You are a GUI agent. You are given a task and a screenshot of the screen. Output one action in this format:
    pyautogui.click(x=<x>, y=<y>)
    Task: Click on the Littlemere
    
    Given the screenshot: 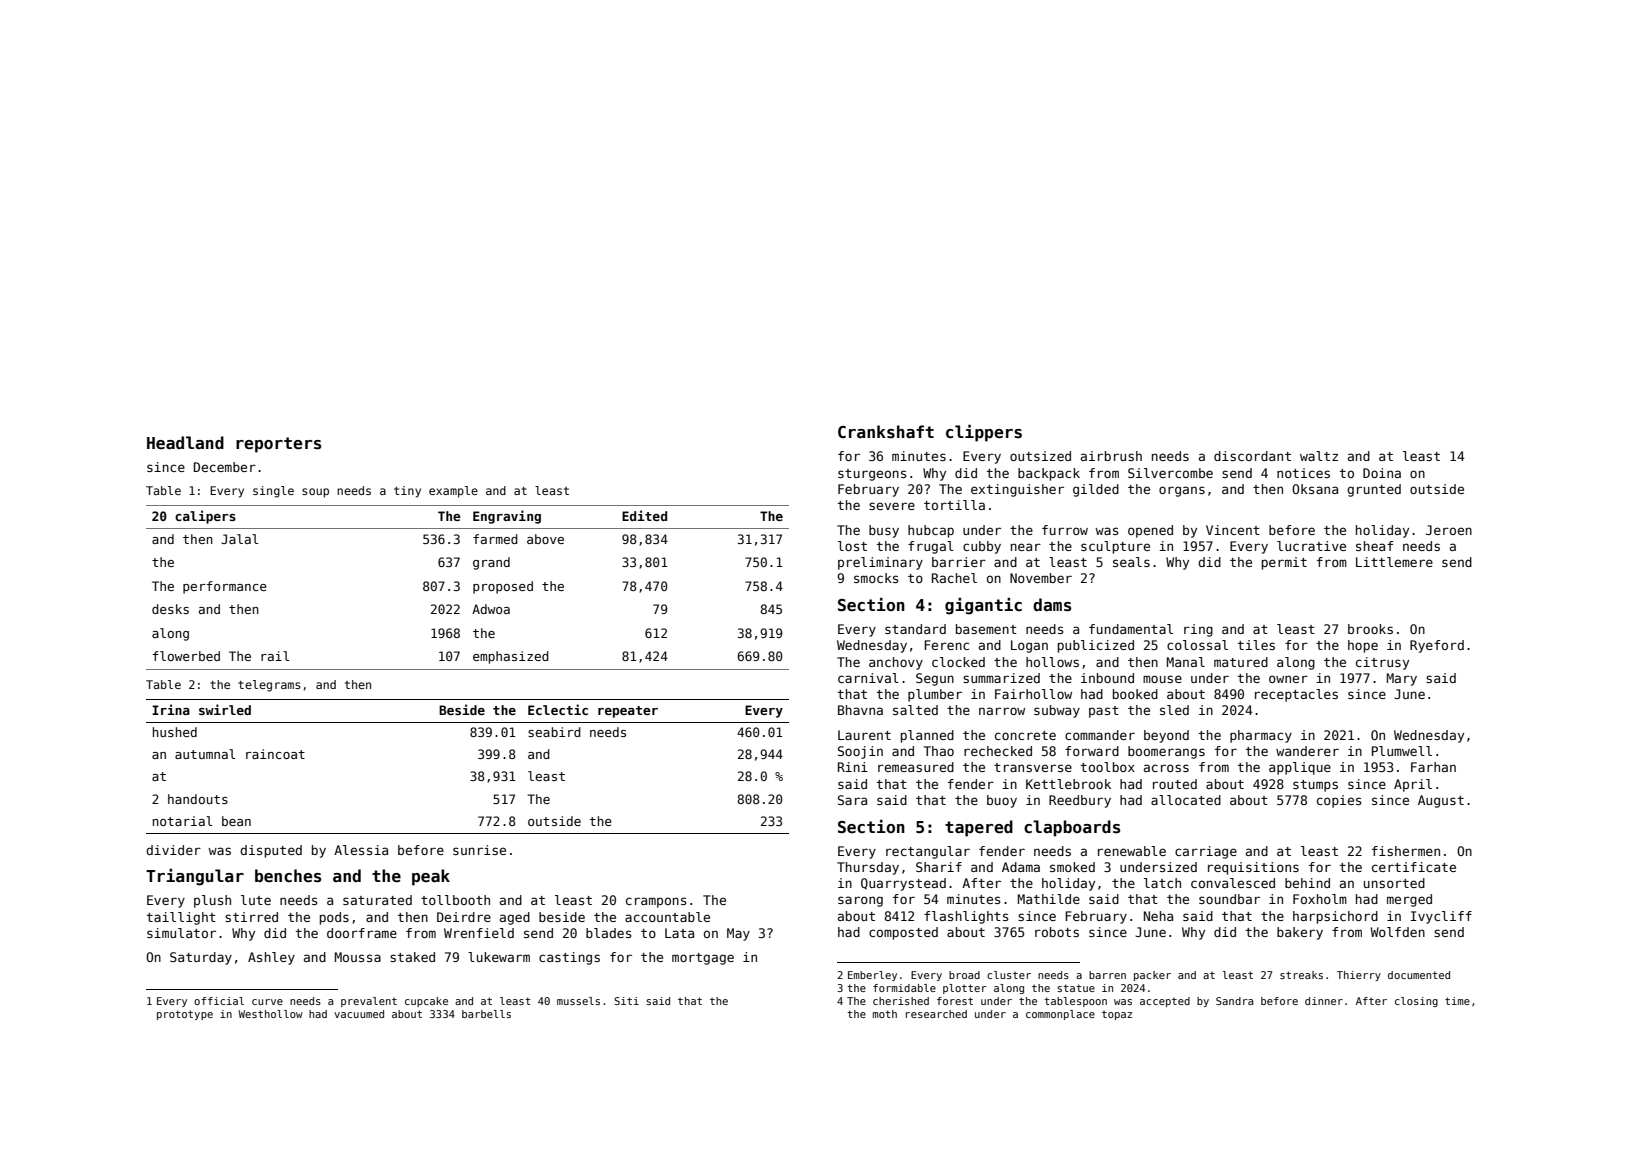 What is the action you would take?
    pyautogui.click(x=1394, y=562)
